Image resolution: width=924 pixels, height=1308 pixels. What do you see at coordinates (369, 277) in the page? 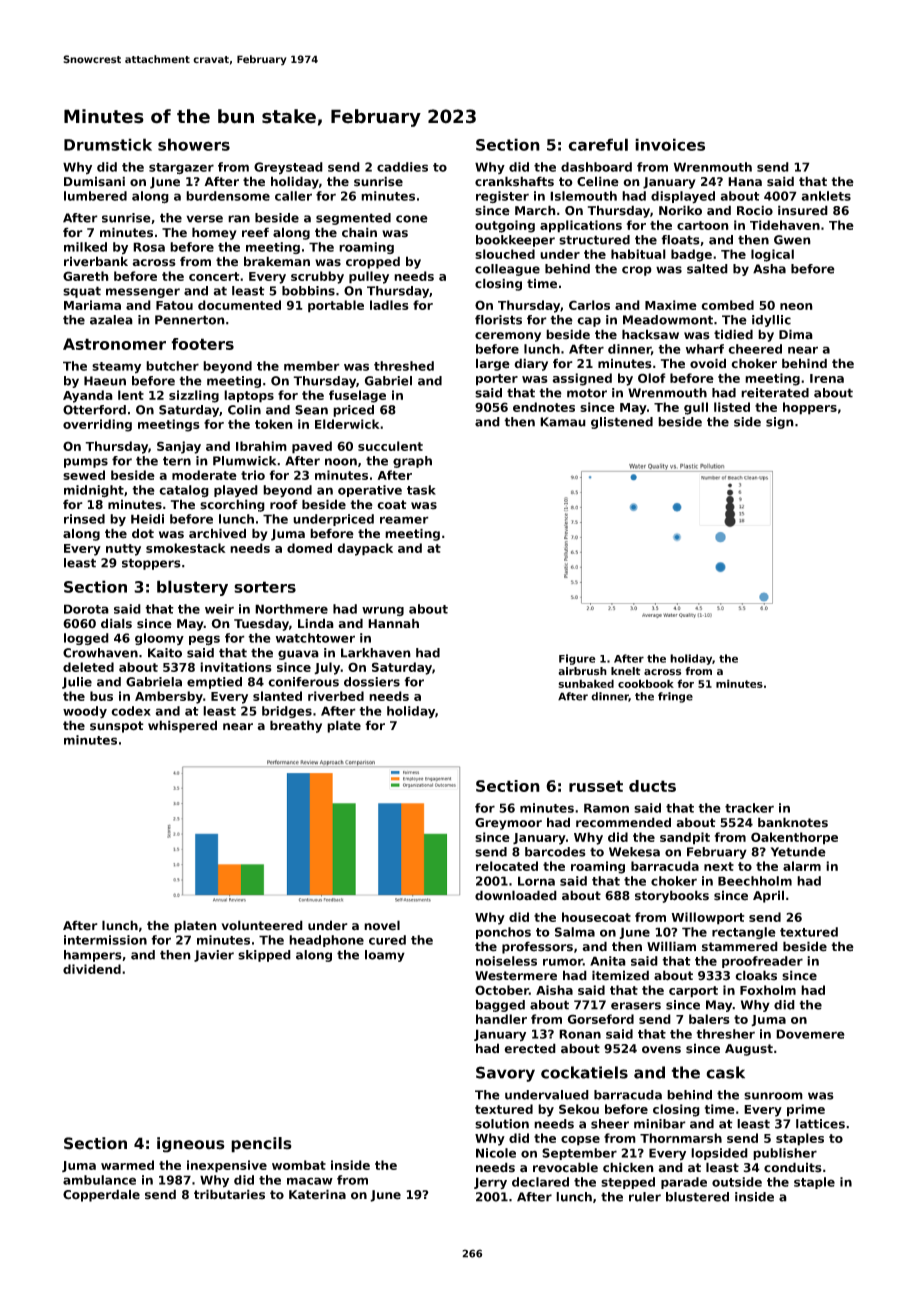
I see `pulley` at bounding box center [369, 277].
